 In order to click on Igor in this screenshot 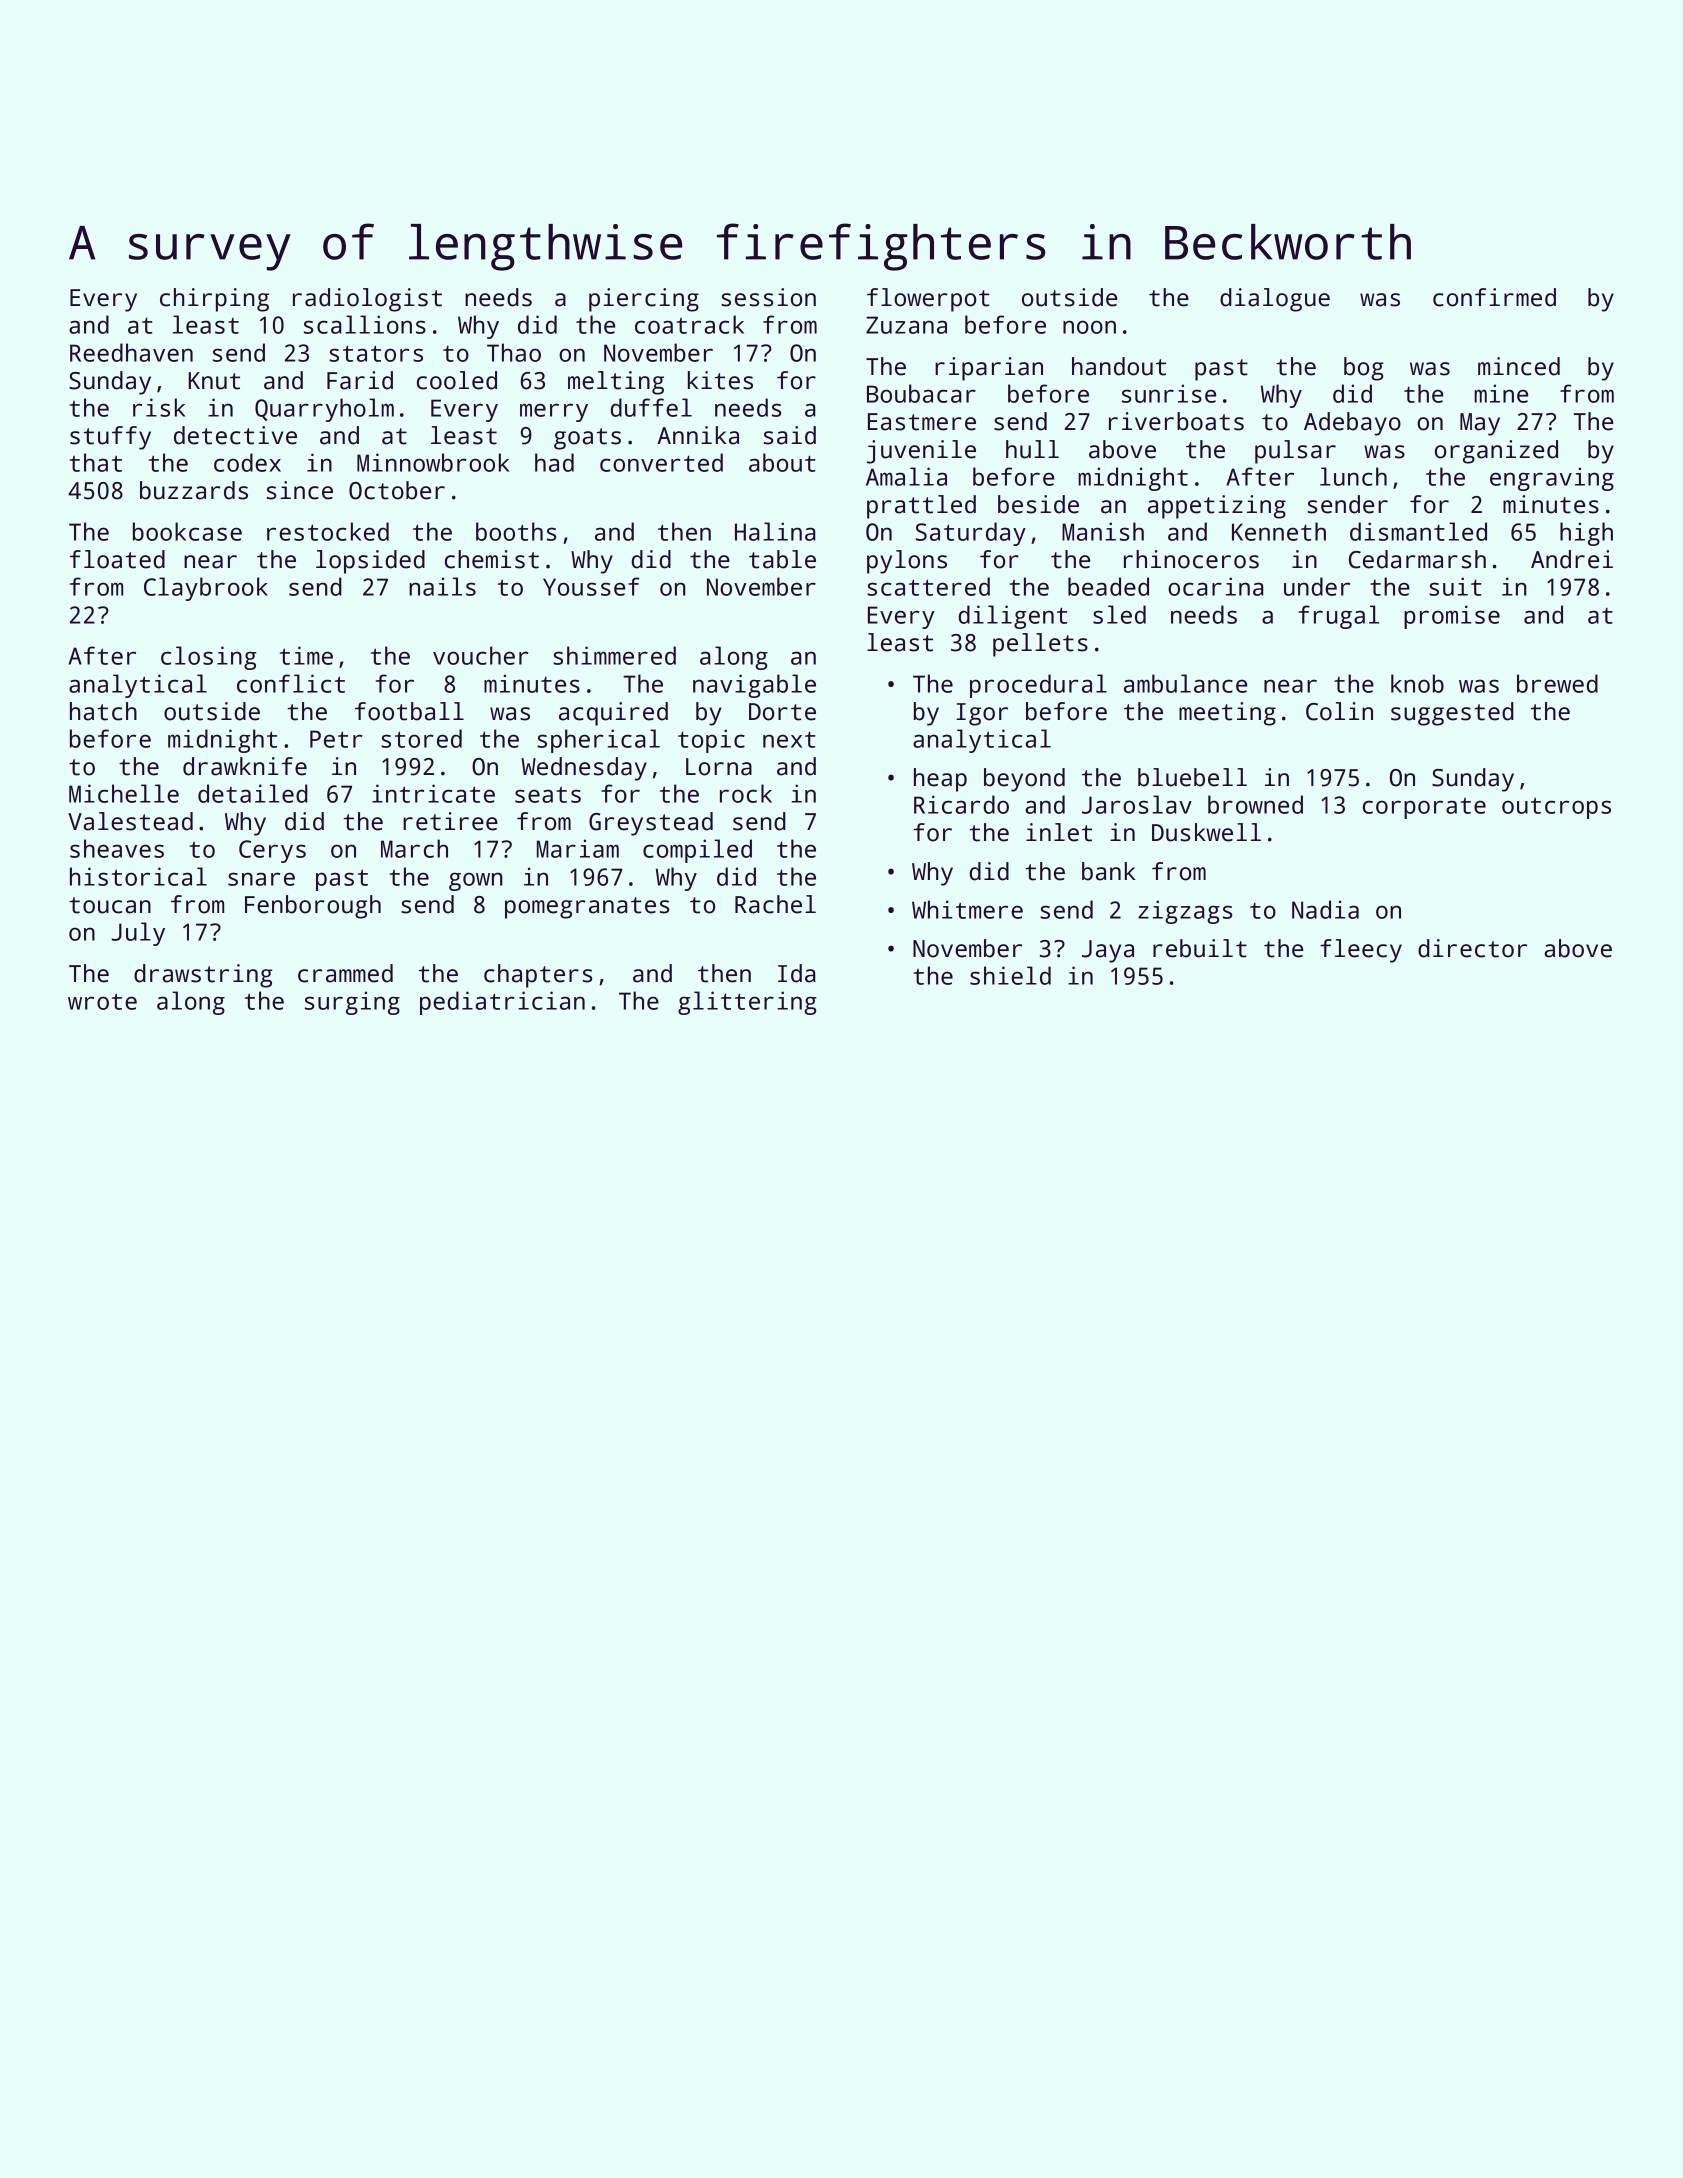, I will do `click(982, 714)`.
